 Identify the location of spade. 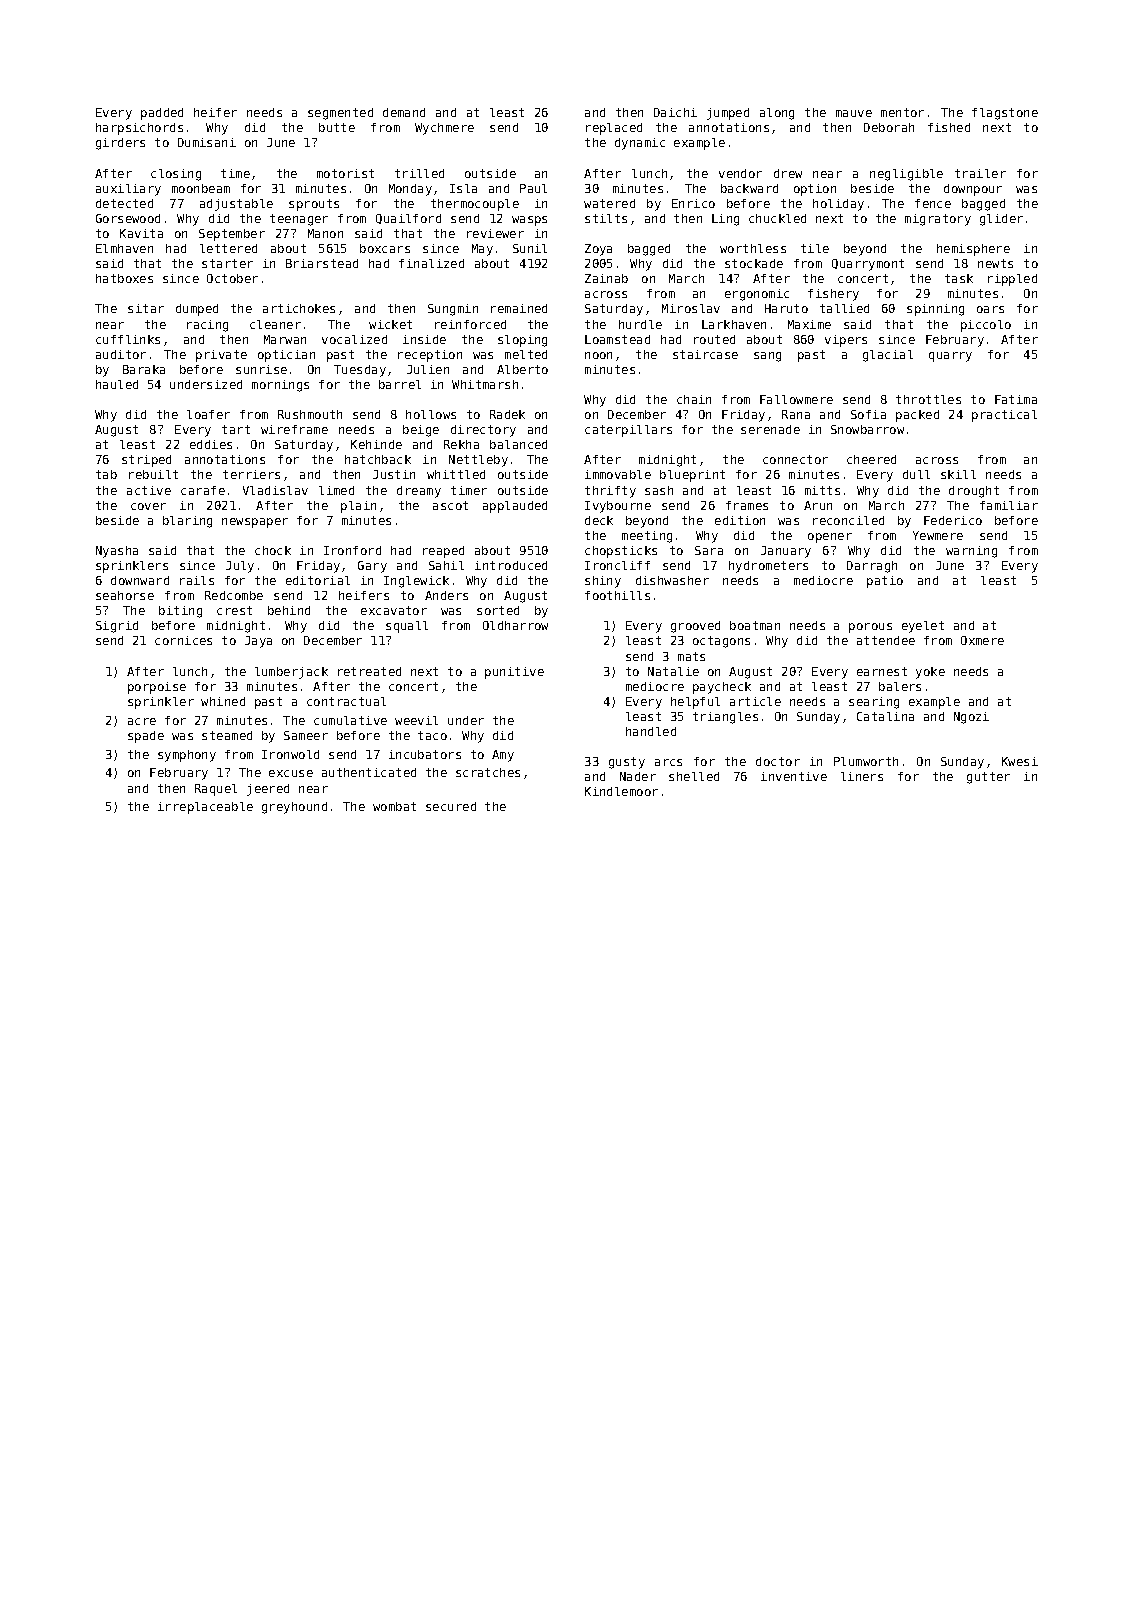
(146, 737).
